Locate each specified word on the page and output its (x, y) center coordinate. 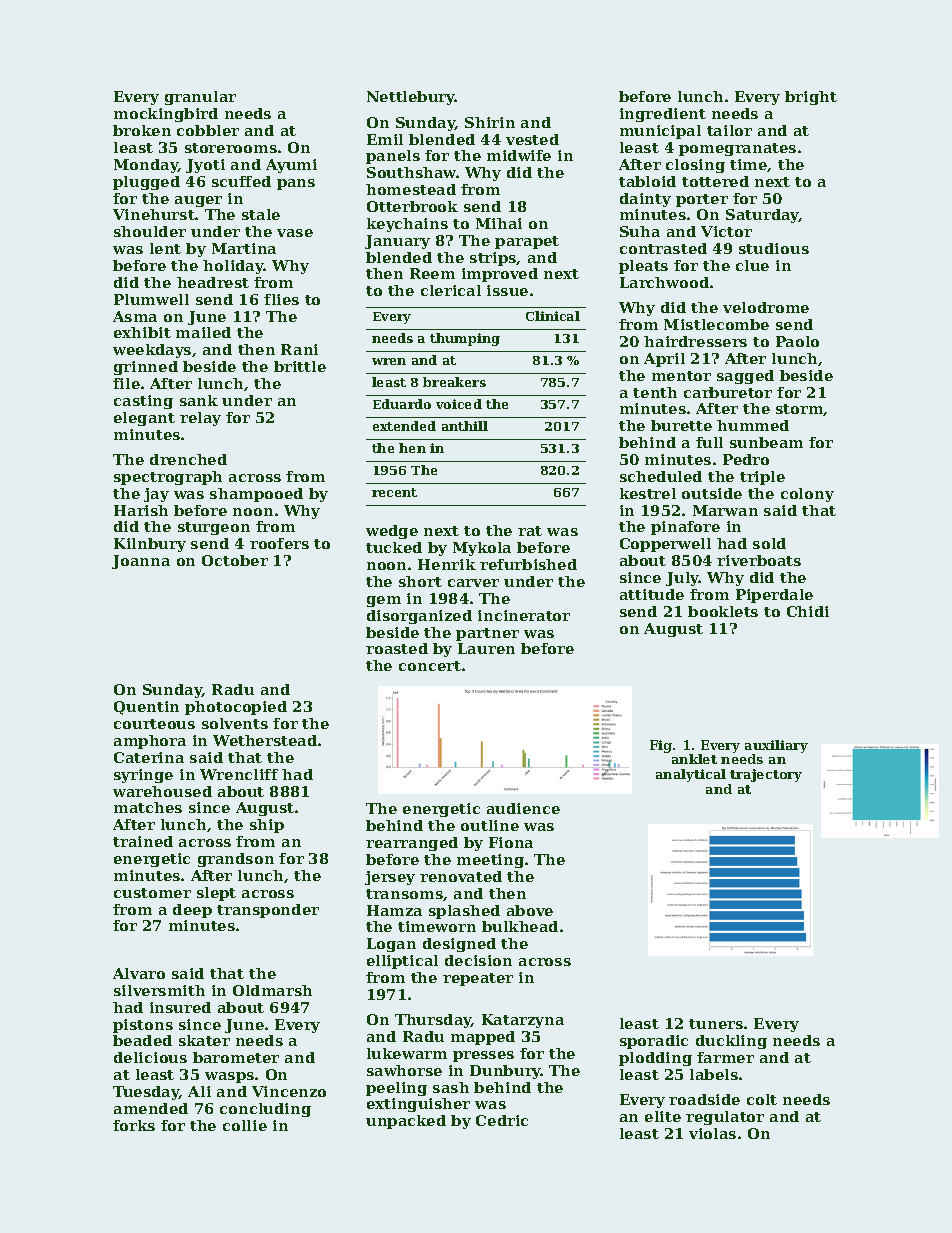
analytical (691, 775)
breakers (454, 382)
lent (165, 248)
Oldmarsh (272, 990)
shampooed (256, 495)
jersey (390, 878)
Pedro (746, 459)
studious (774, 248)
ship (267, 826)
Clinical (553, 316)
